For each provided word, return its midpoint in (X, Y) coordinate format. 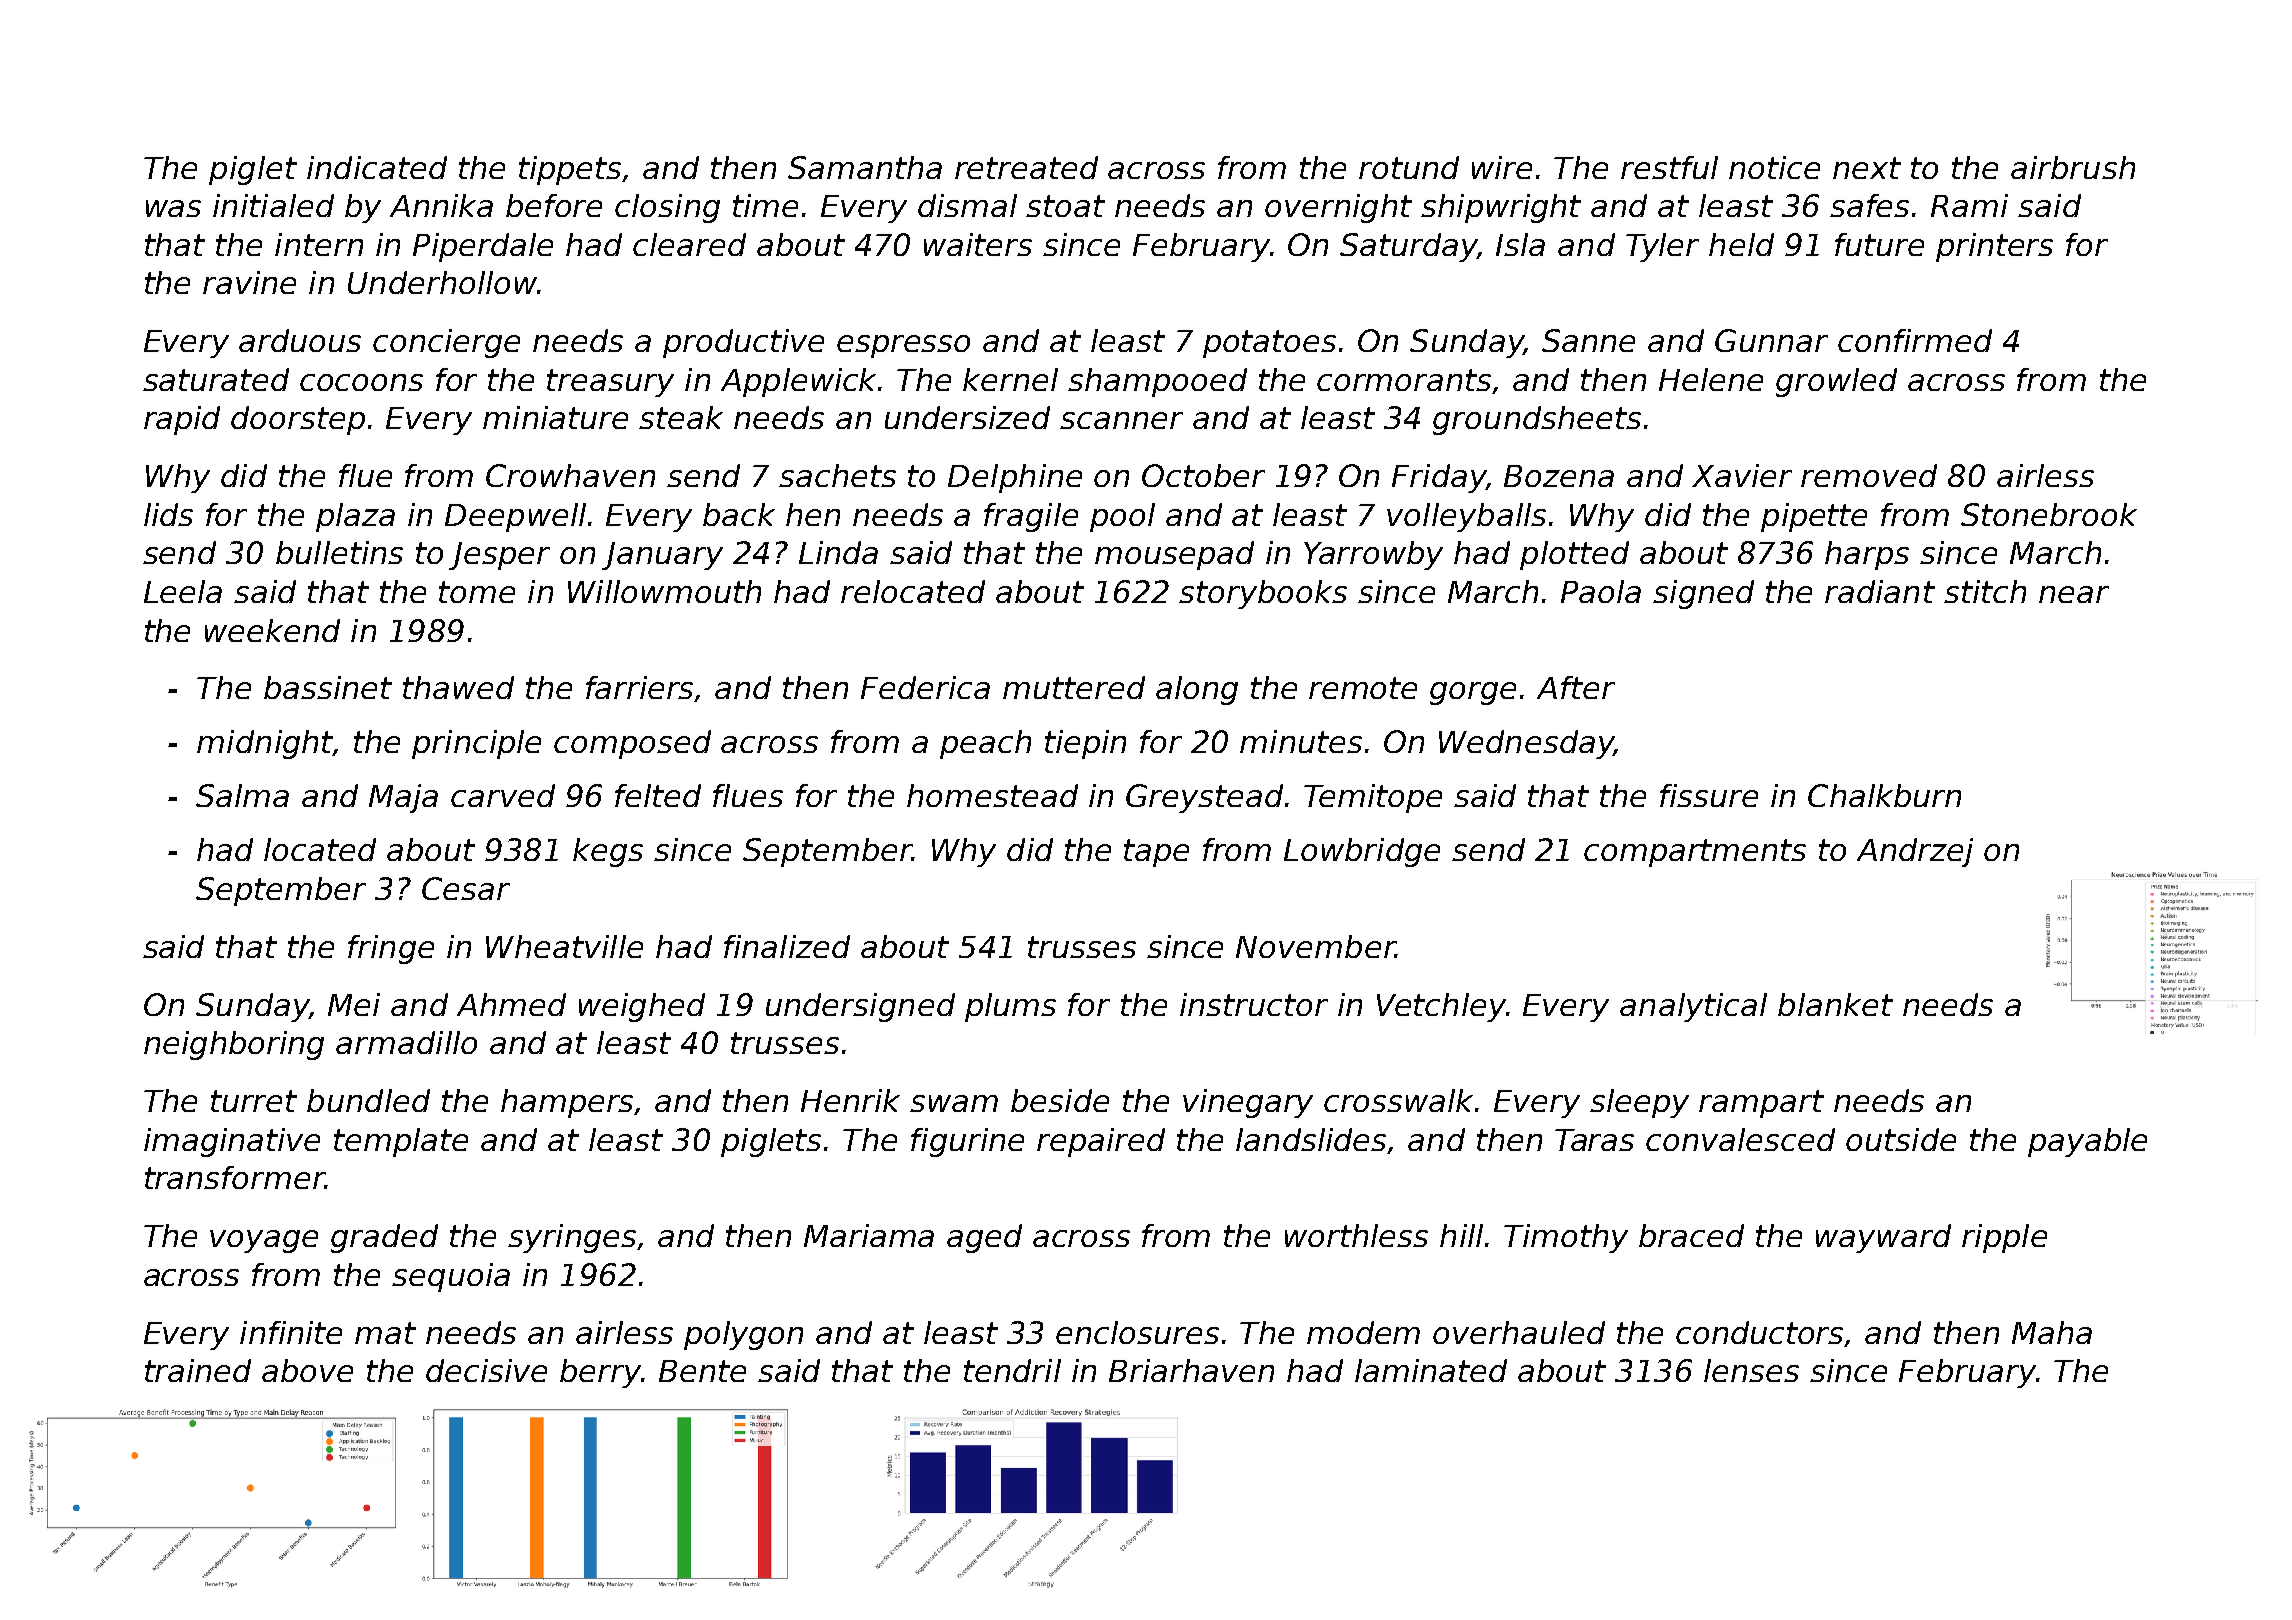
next (1867, 168)
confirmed (1915, 340)
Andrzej (1915, 852)
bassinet (328, 687)
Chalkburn (1884, 795)
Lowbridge (1362, 852)
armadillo (406, 1042)
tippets (571, 170)
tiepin (1085, 744)
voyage (264, 1241)
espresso (903, 346)
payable (2087, 1142)
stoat (1065, 206)
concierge (446, 343)
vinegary (1248, 1103)
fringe (391, 949)
